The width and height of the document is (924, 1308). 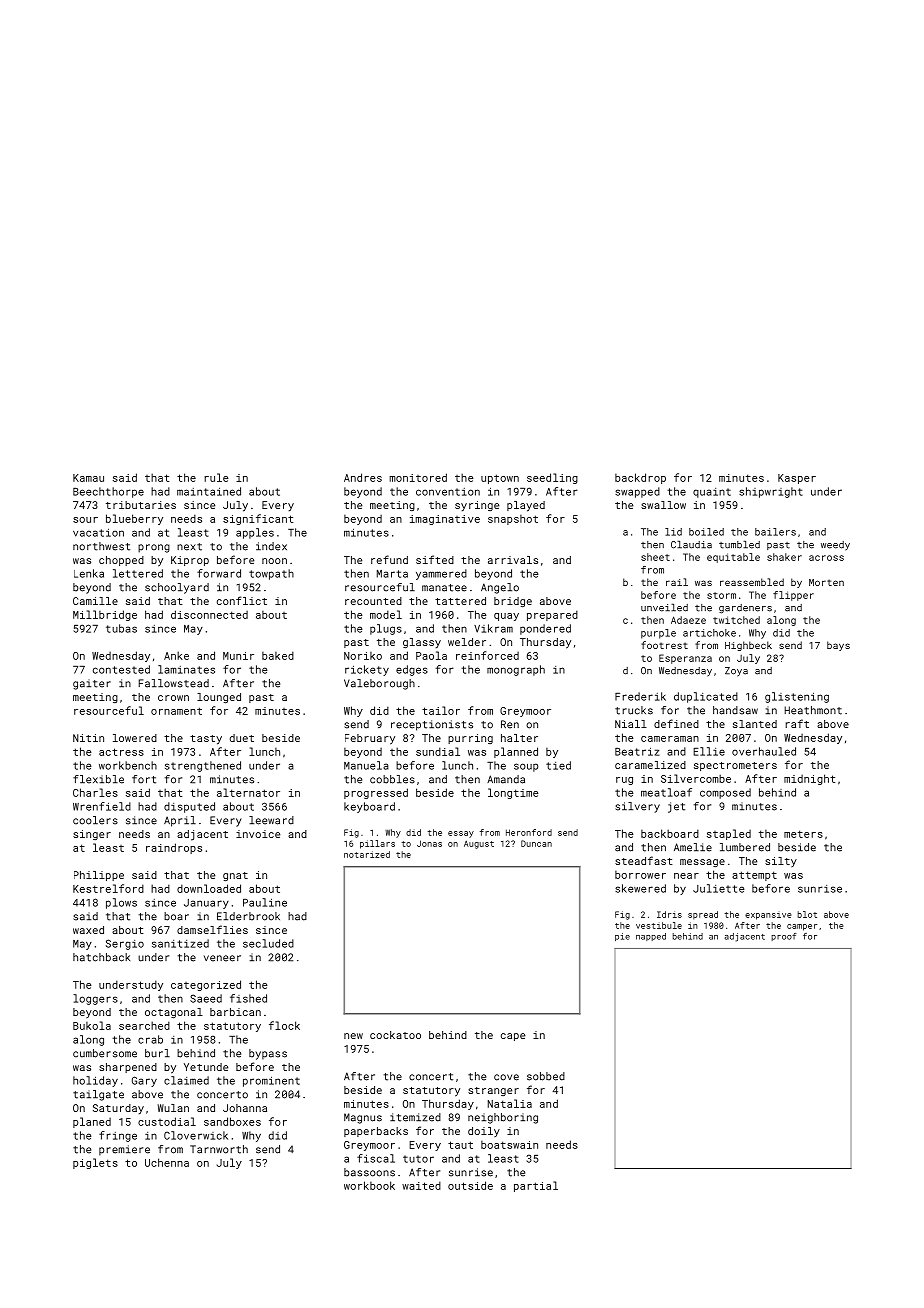 I want to click on Kamau, so click(x=88, y=478).
